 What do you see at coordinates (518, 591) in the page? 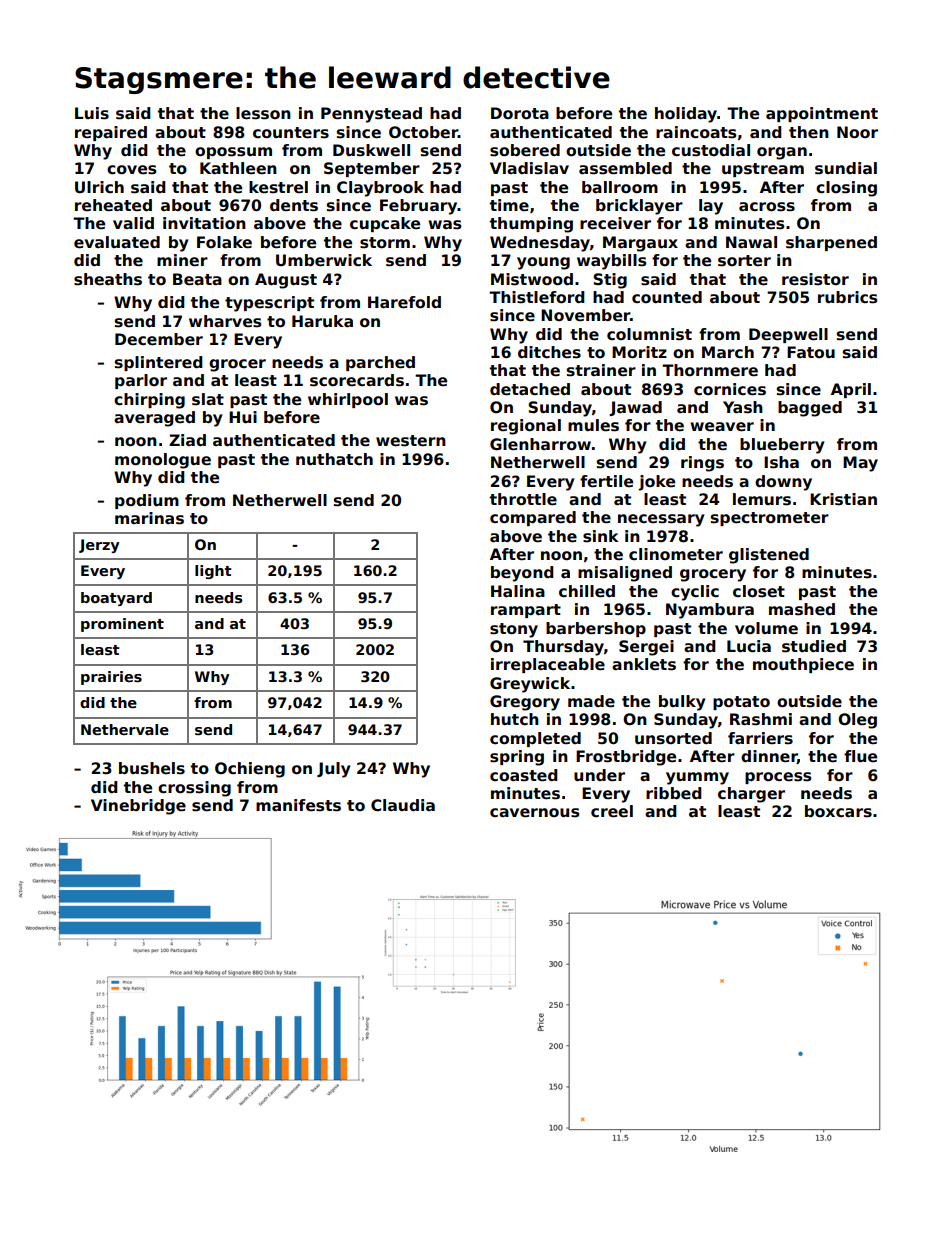
I see `Halina` at bounding box center [518, 591].
